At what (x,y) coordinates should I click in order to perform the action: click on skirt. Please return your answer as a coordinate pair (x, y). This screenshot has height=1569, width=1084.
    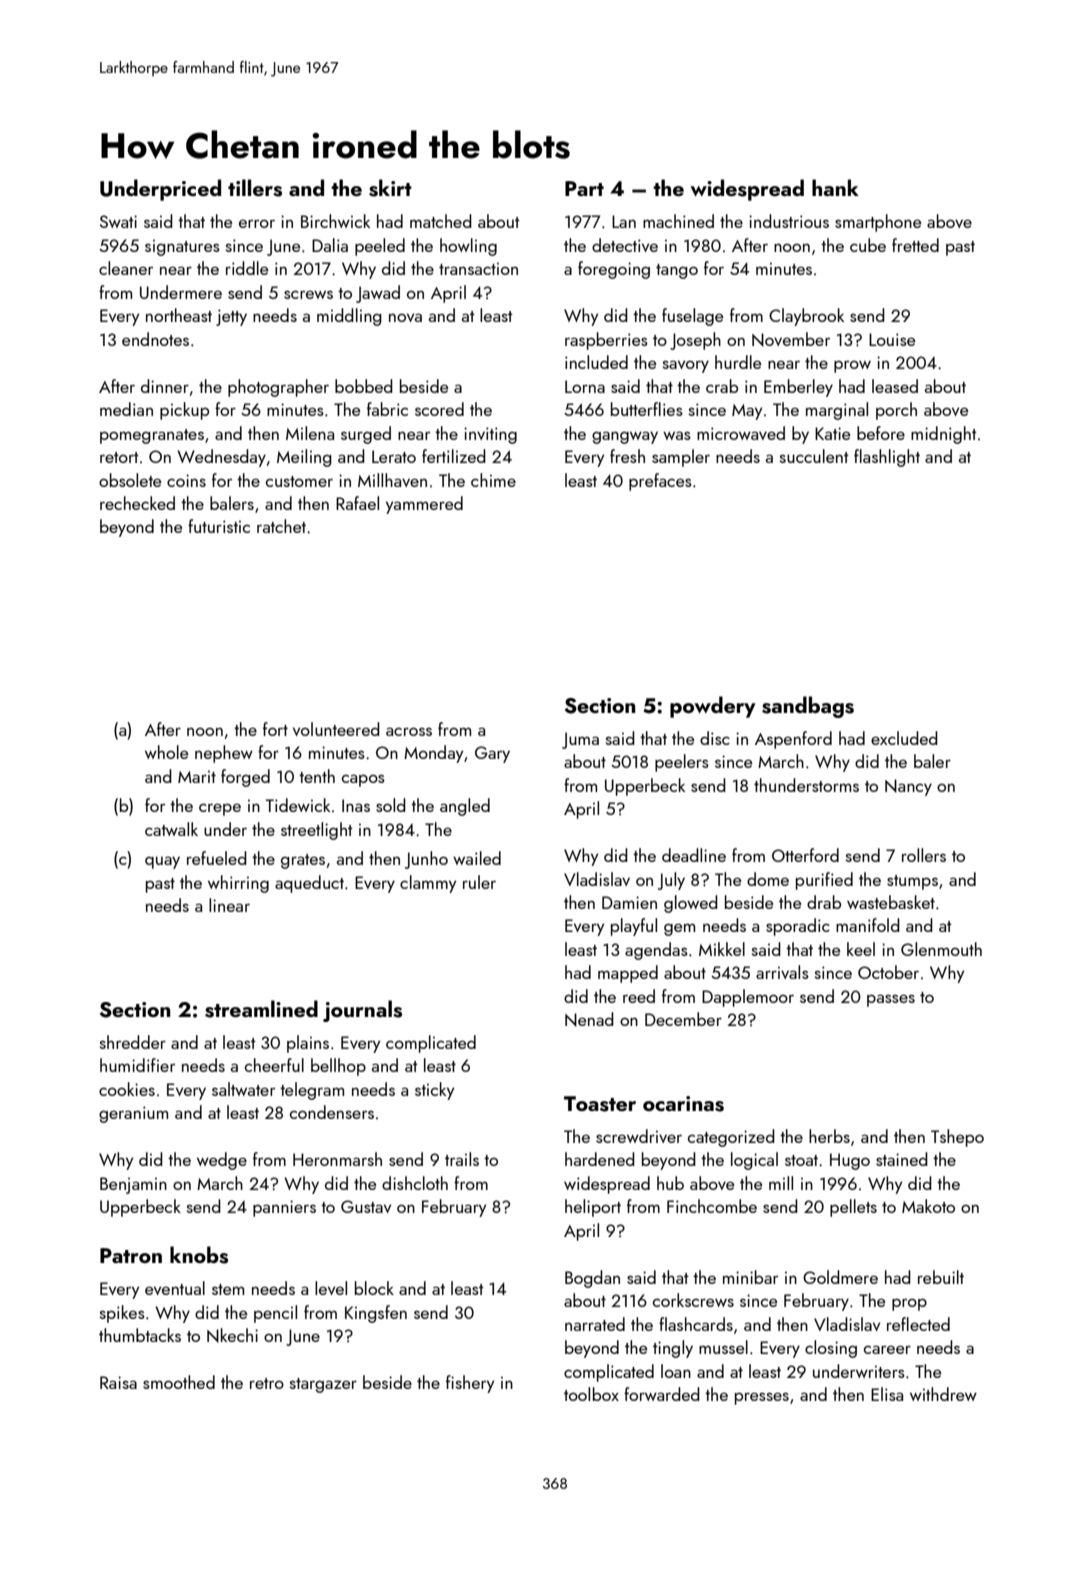
    Looking at the image, I should click on (390, 188).
